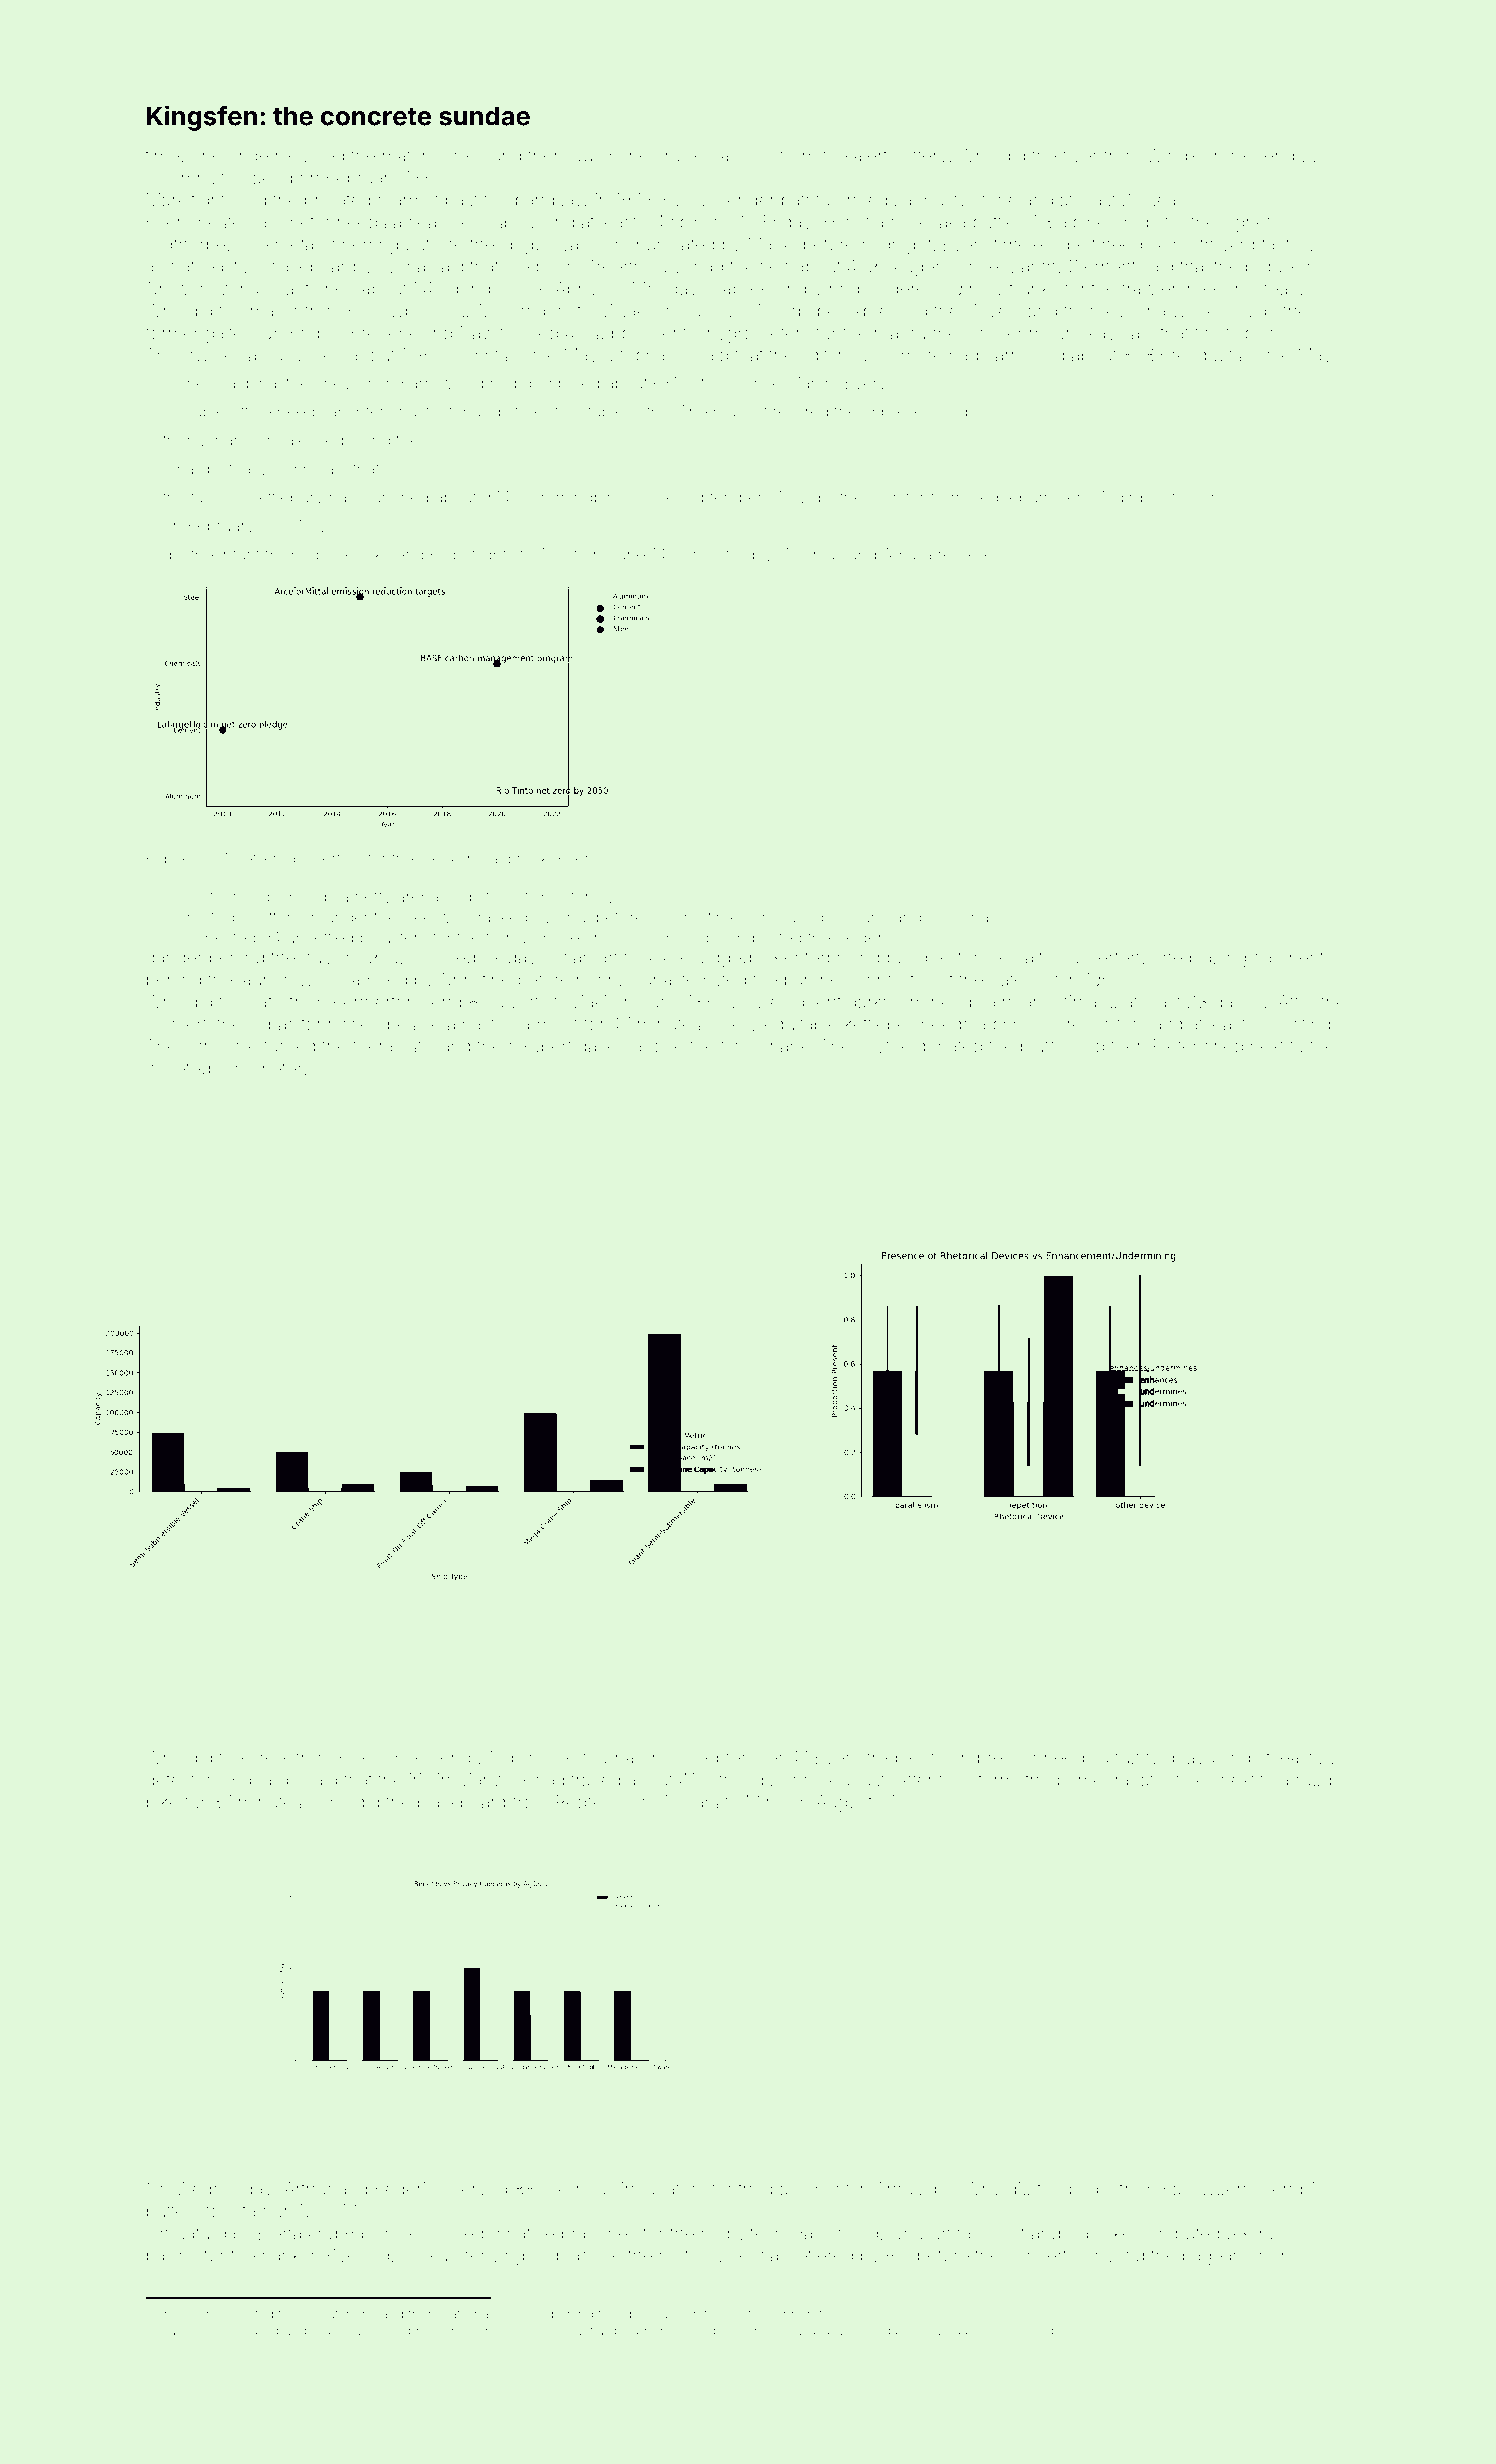 This screenshot has width=1496, height=2464. Describe the element at coordinates (595, 1780) in the screenshot. I see `traced` at that location.
